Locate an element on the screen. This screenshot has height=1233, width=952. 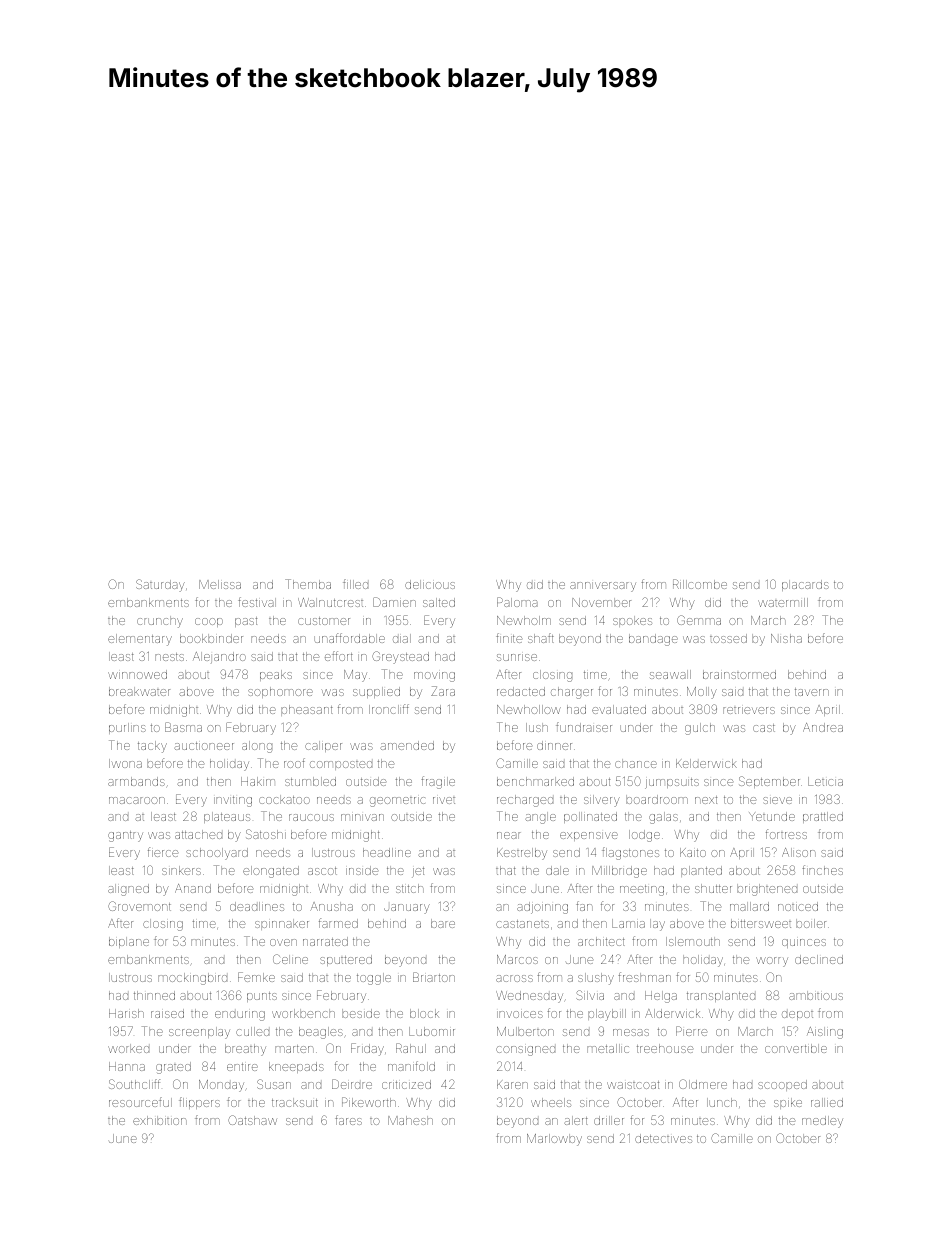
detectives is located at coordinates (663, 1138).
